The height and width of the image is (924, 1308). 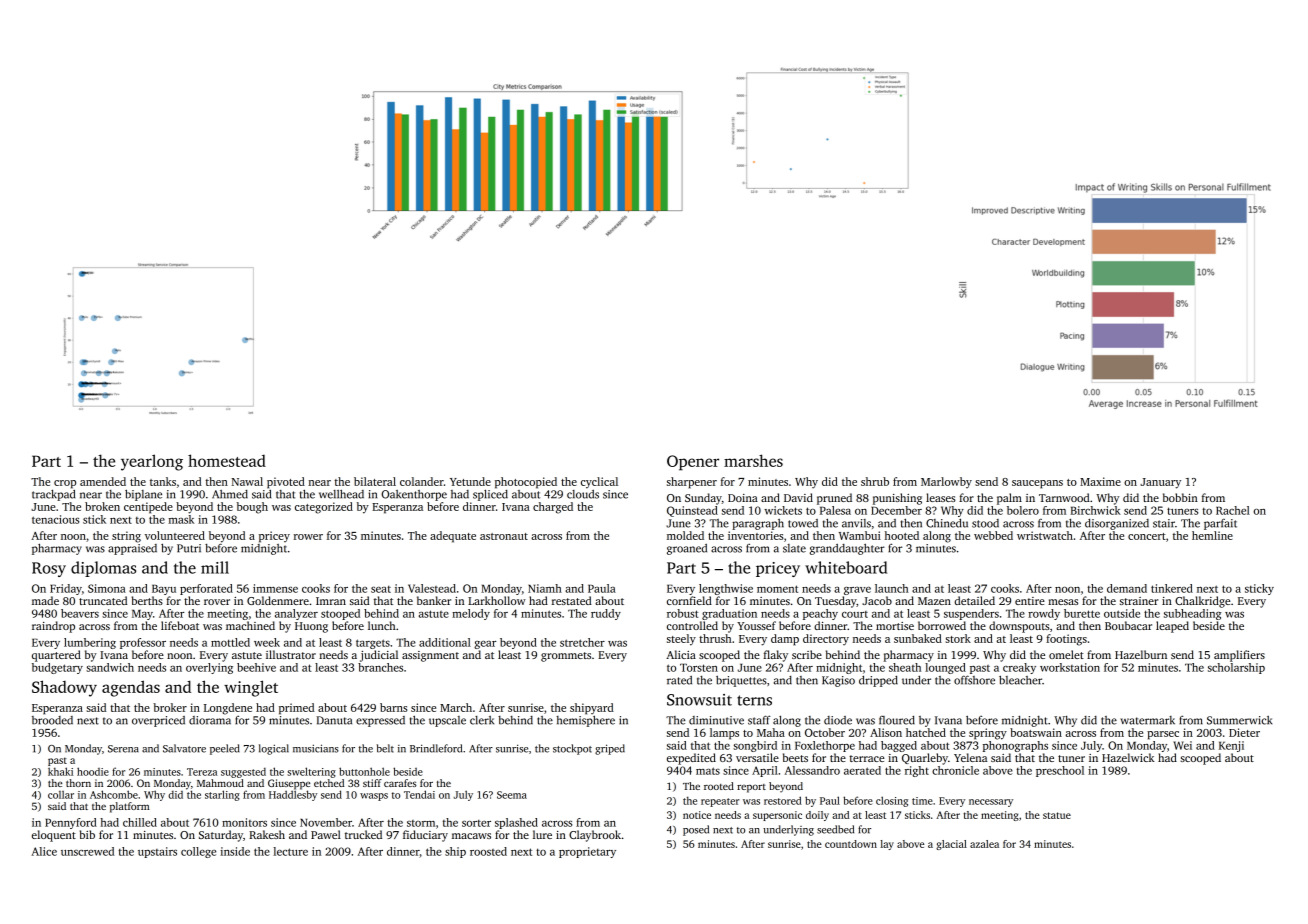 What do you see at coordinates (44, 851) in the image?
I see `Alice` at bounding box center [44, 851].
